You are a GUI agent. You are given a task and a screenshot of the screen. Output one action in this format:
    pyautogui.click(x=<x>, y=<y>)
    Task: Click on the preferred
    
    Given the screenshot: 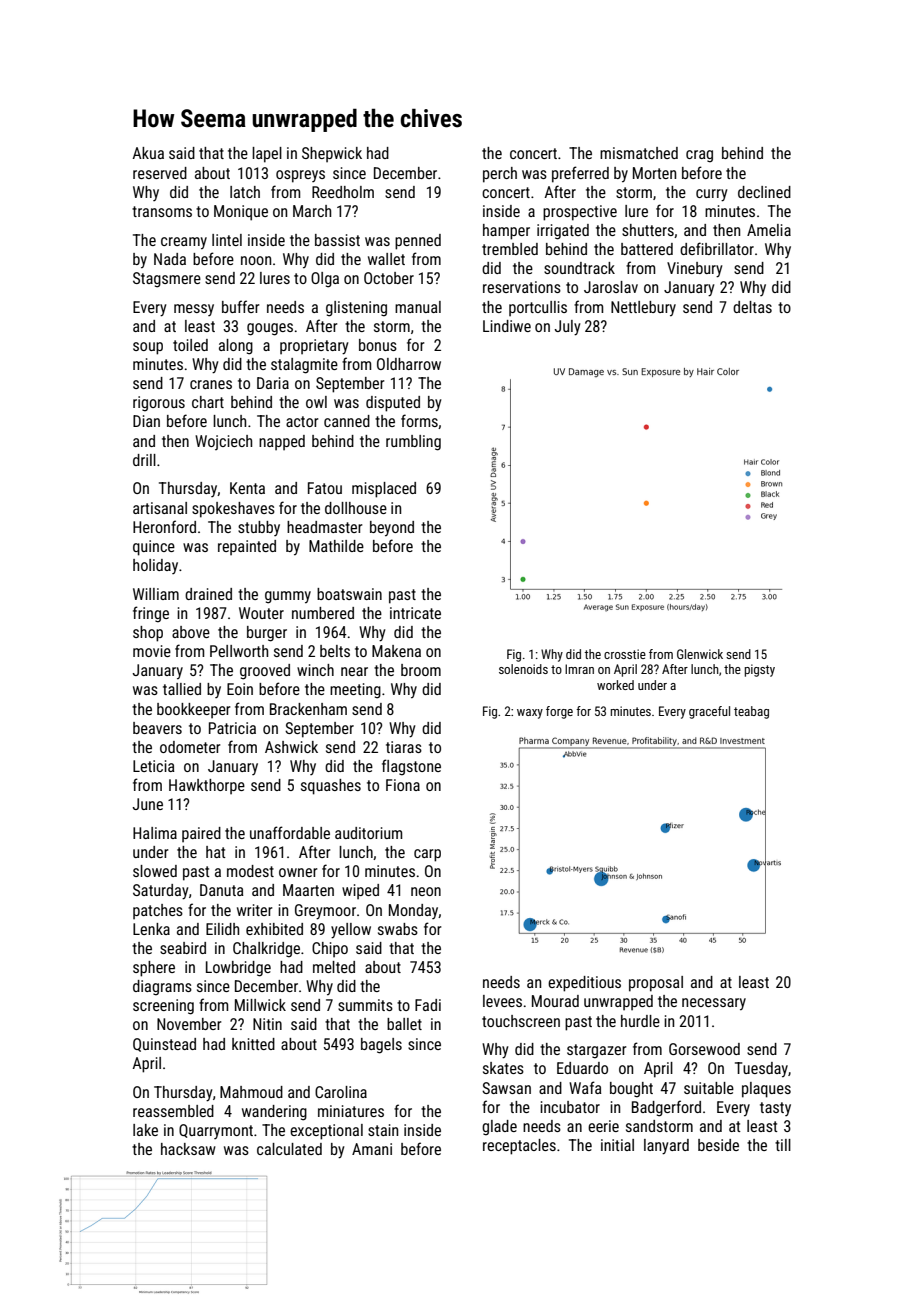 What is the action you would take?
    pyautogui.click(x=580, y=174)
